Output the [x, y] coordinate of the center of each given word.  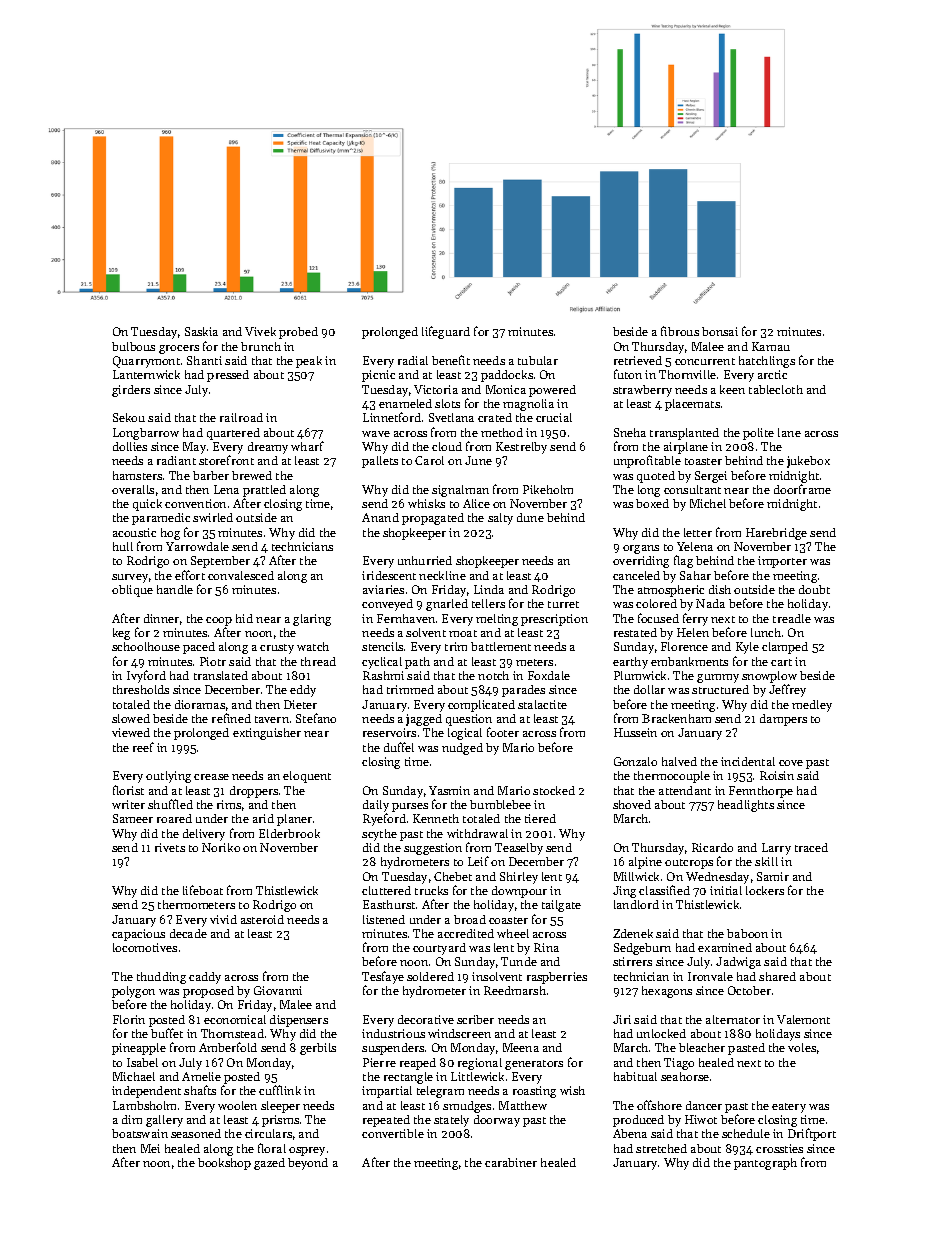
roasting [534, 1092]
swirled [213, 517]
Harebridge [776, 534]
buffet [167, 1033]
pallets [380, 462]
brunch [261, 346]
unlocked [661, 1033]
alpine [645, 863]
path [417, 663]
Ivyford [146, 676]
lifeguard [446, 332]
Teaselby [519, 849]
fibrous [680, 331]
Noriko [221, 847]
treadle [792, 618]
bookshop [224, 1164]
